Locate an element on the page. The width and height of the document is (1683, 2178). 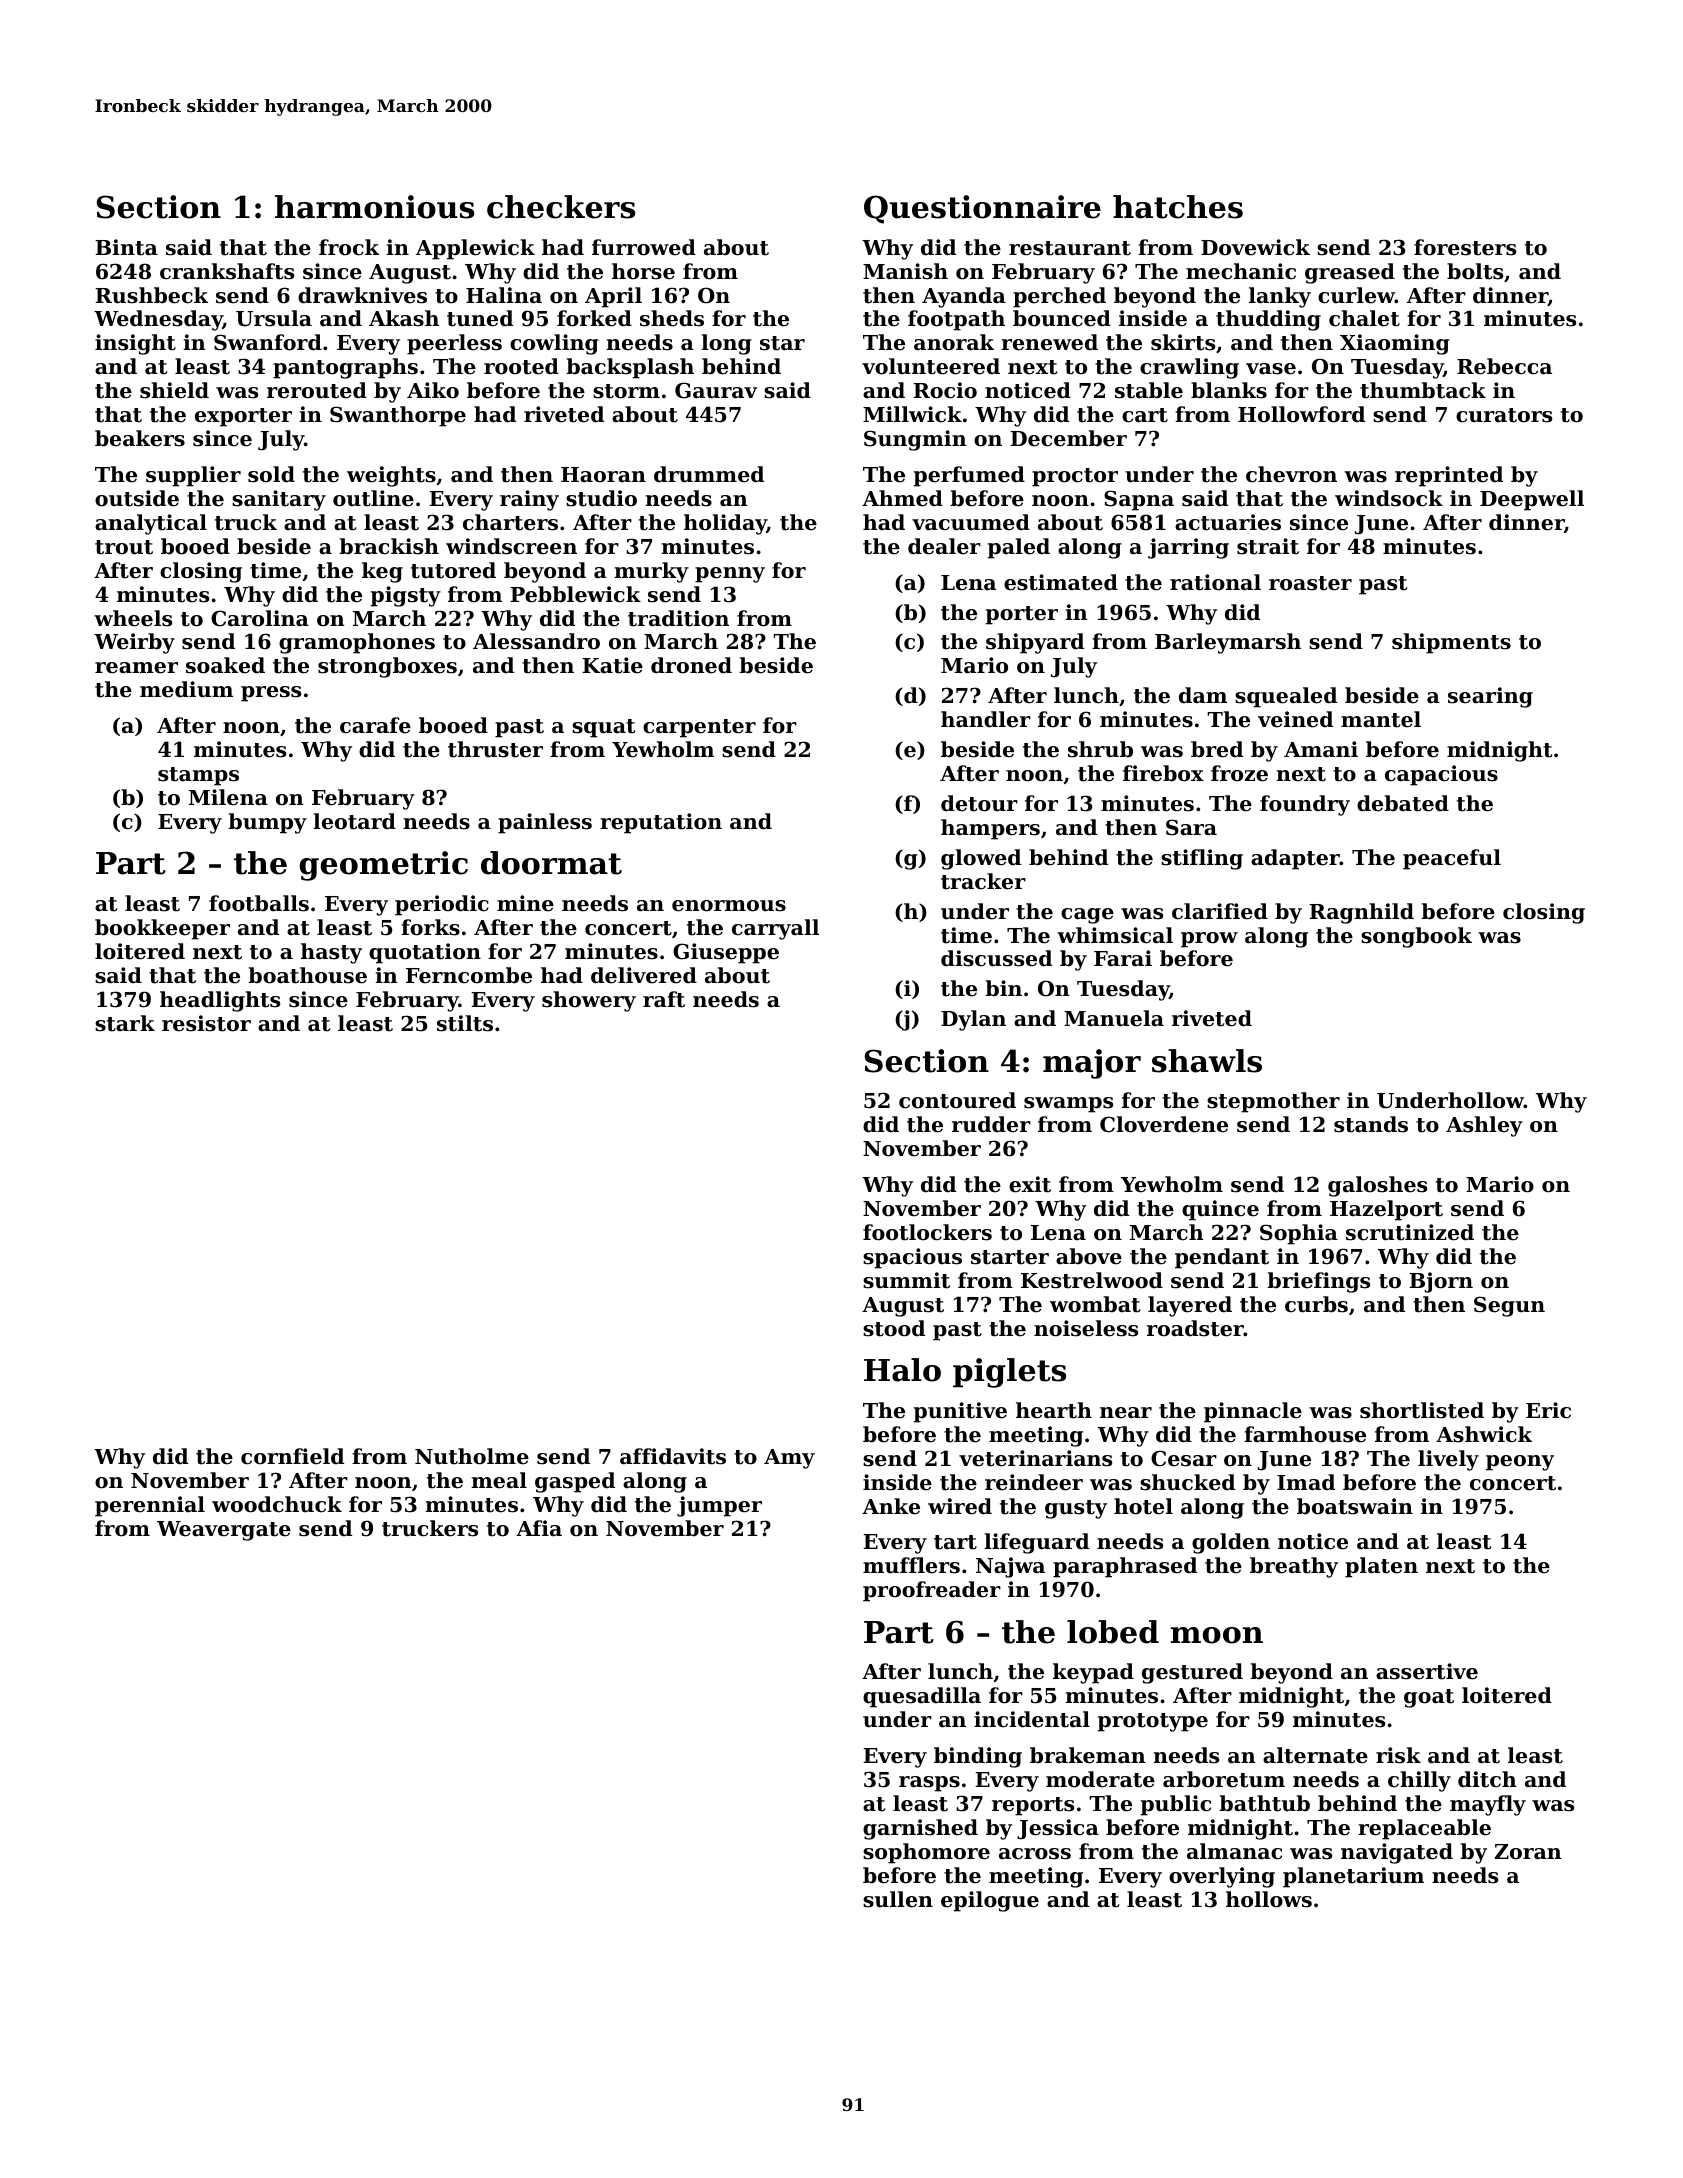
Weavergate is located at coordinates (224, 1531).
